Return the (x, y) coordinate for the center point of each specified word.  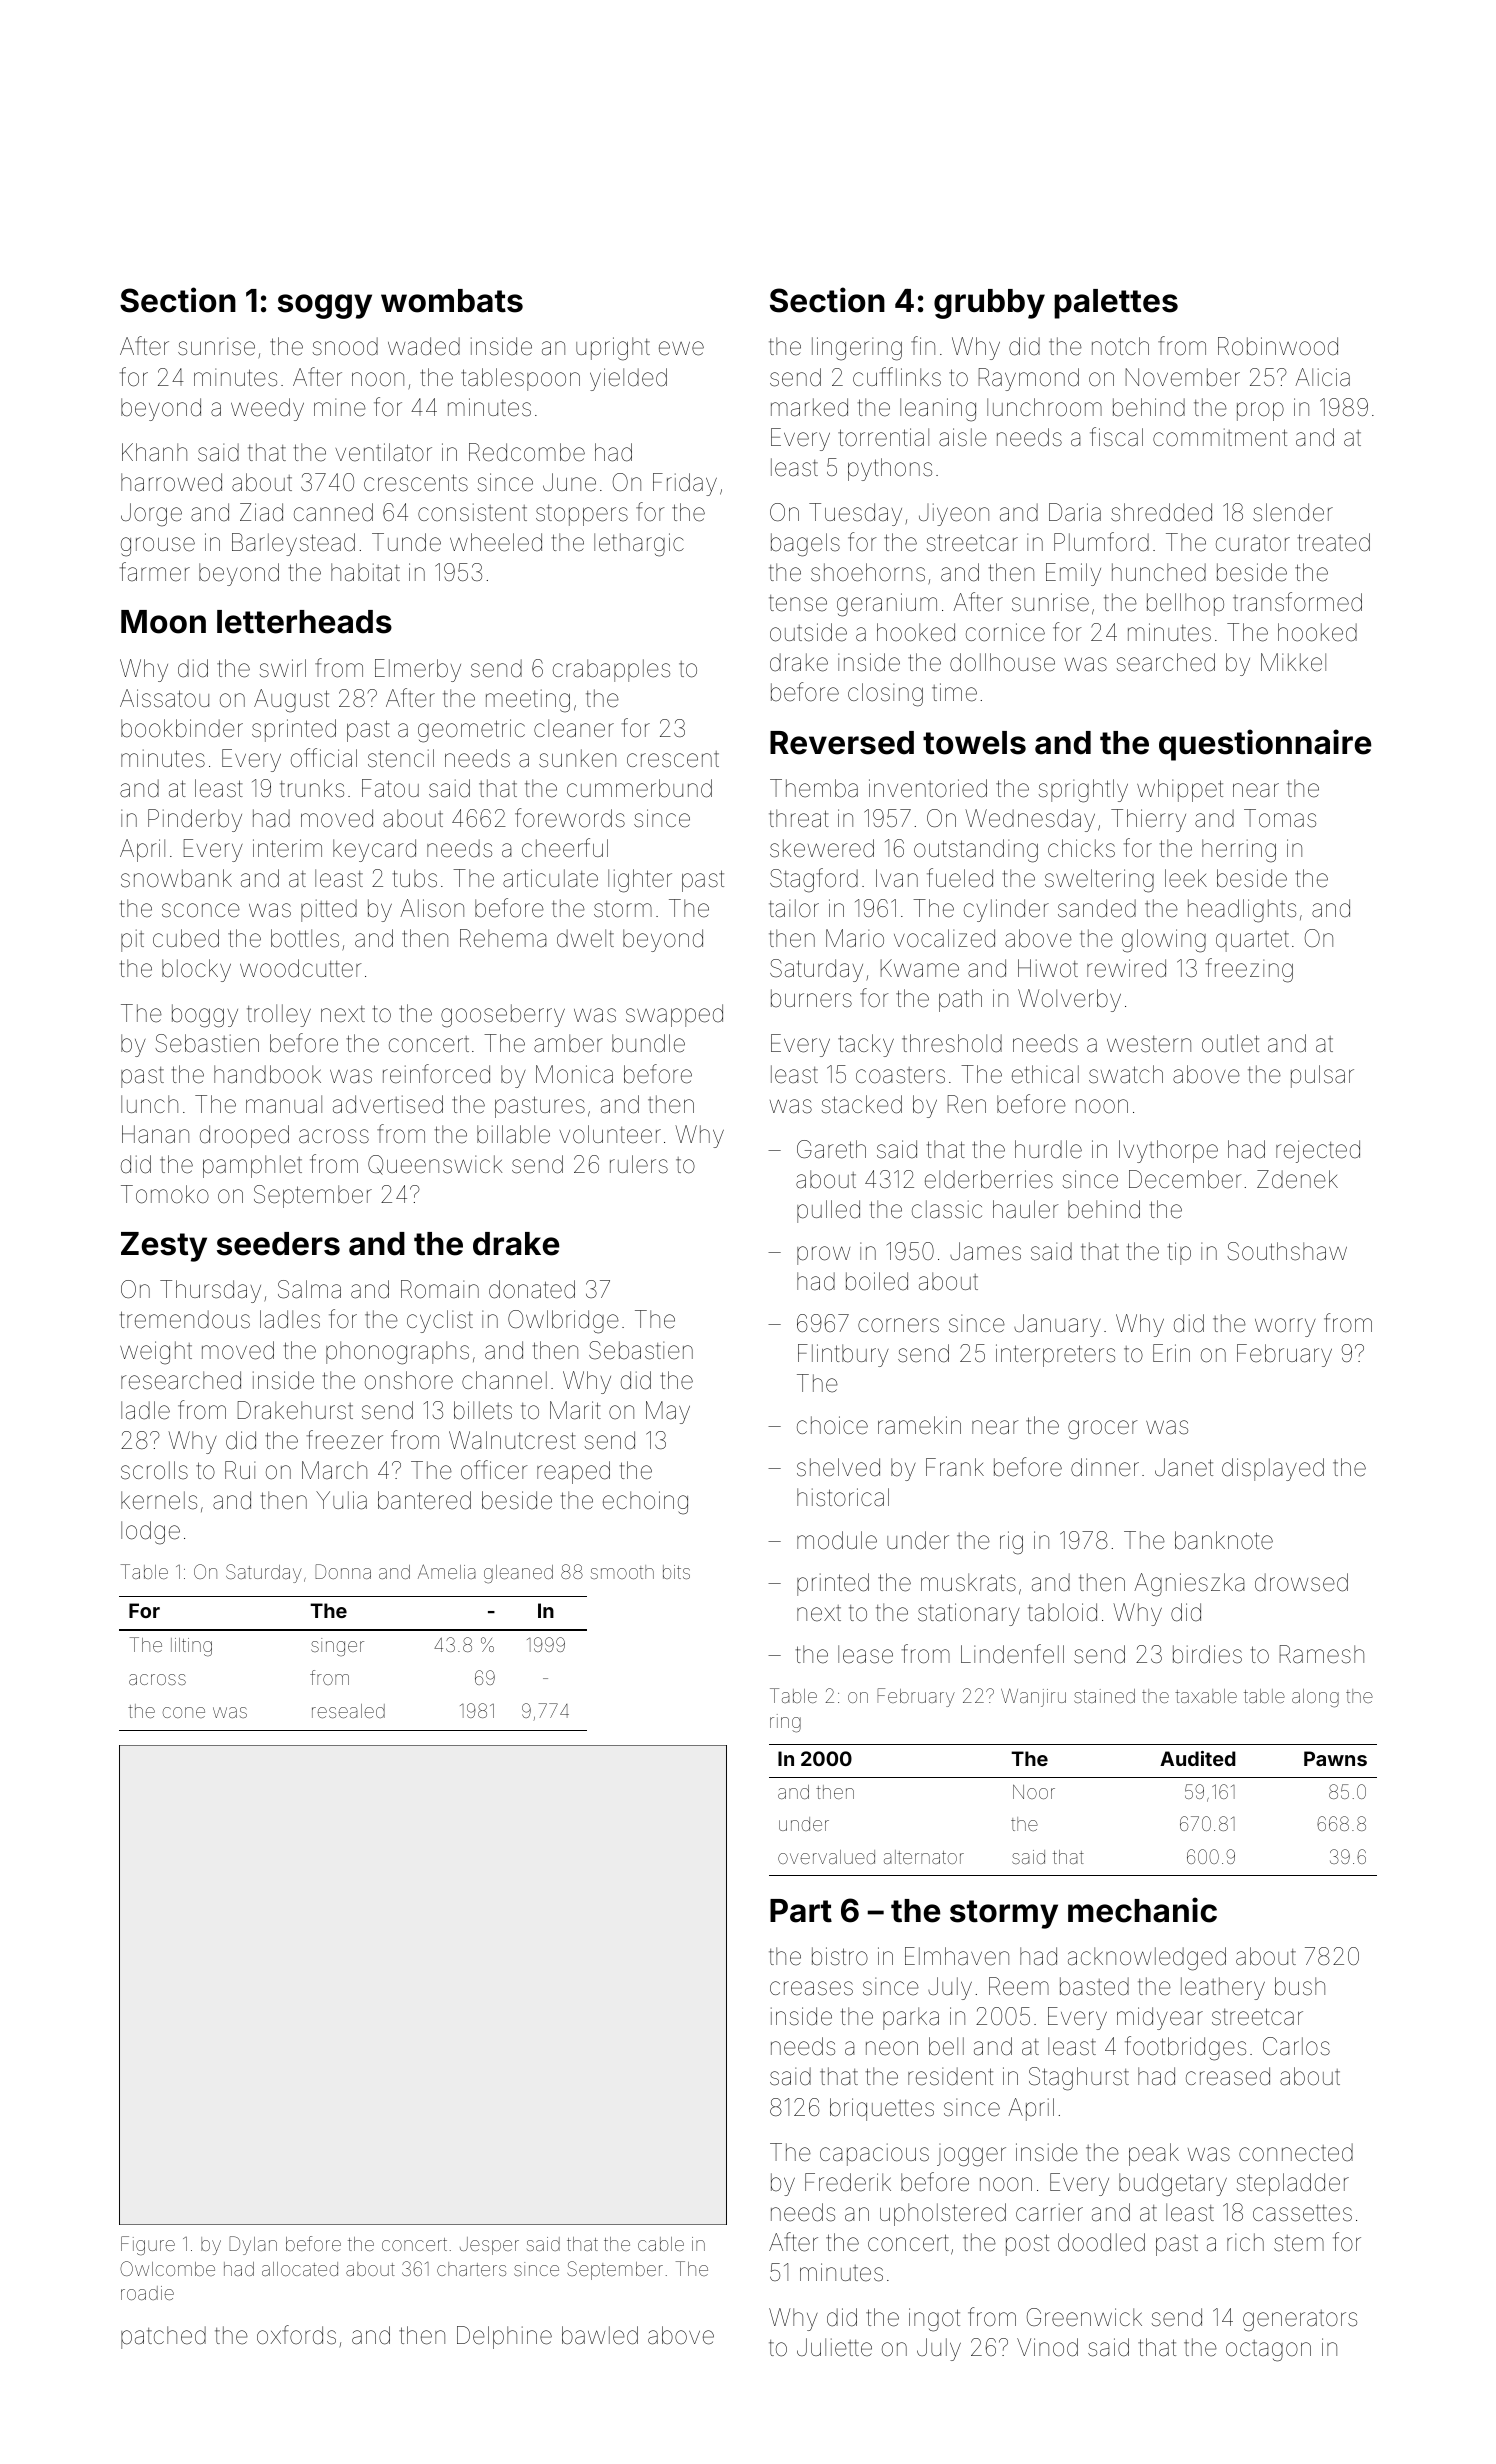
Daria (1075, 512)
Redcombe (527, 452)
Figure (148, 2245)
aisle (963, 437)
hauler (1026, 1209)
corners (898, 1325)
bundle (648, 1043)
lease (865, 1654)
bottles (305, 938)
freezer (345, 1440)
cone (184, 1712)
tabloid (1062, 1612)
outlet (1230, 1043)
